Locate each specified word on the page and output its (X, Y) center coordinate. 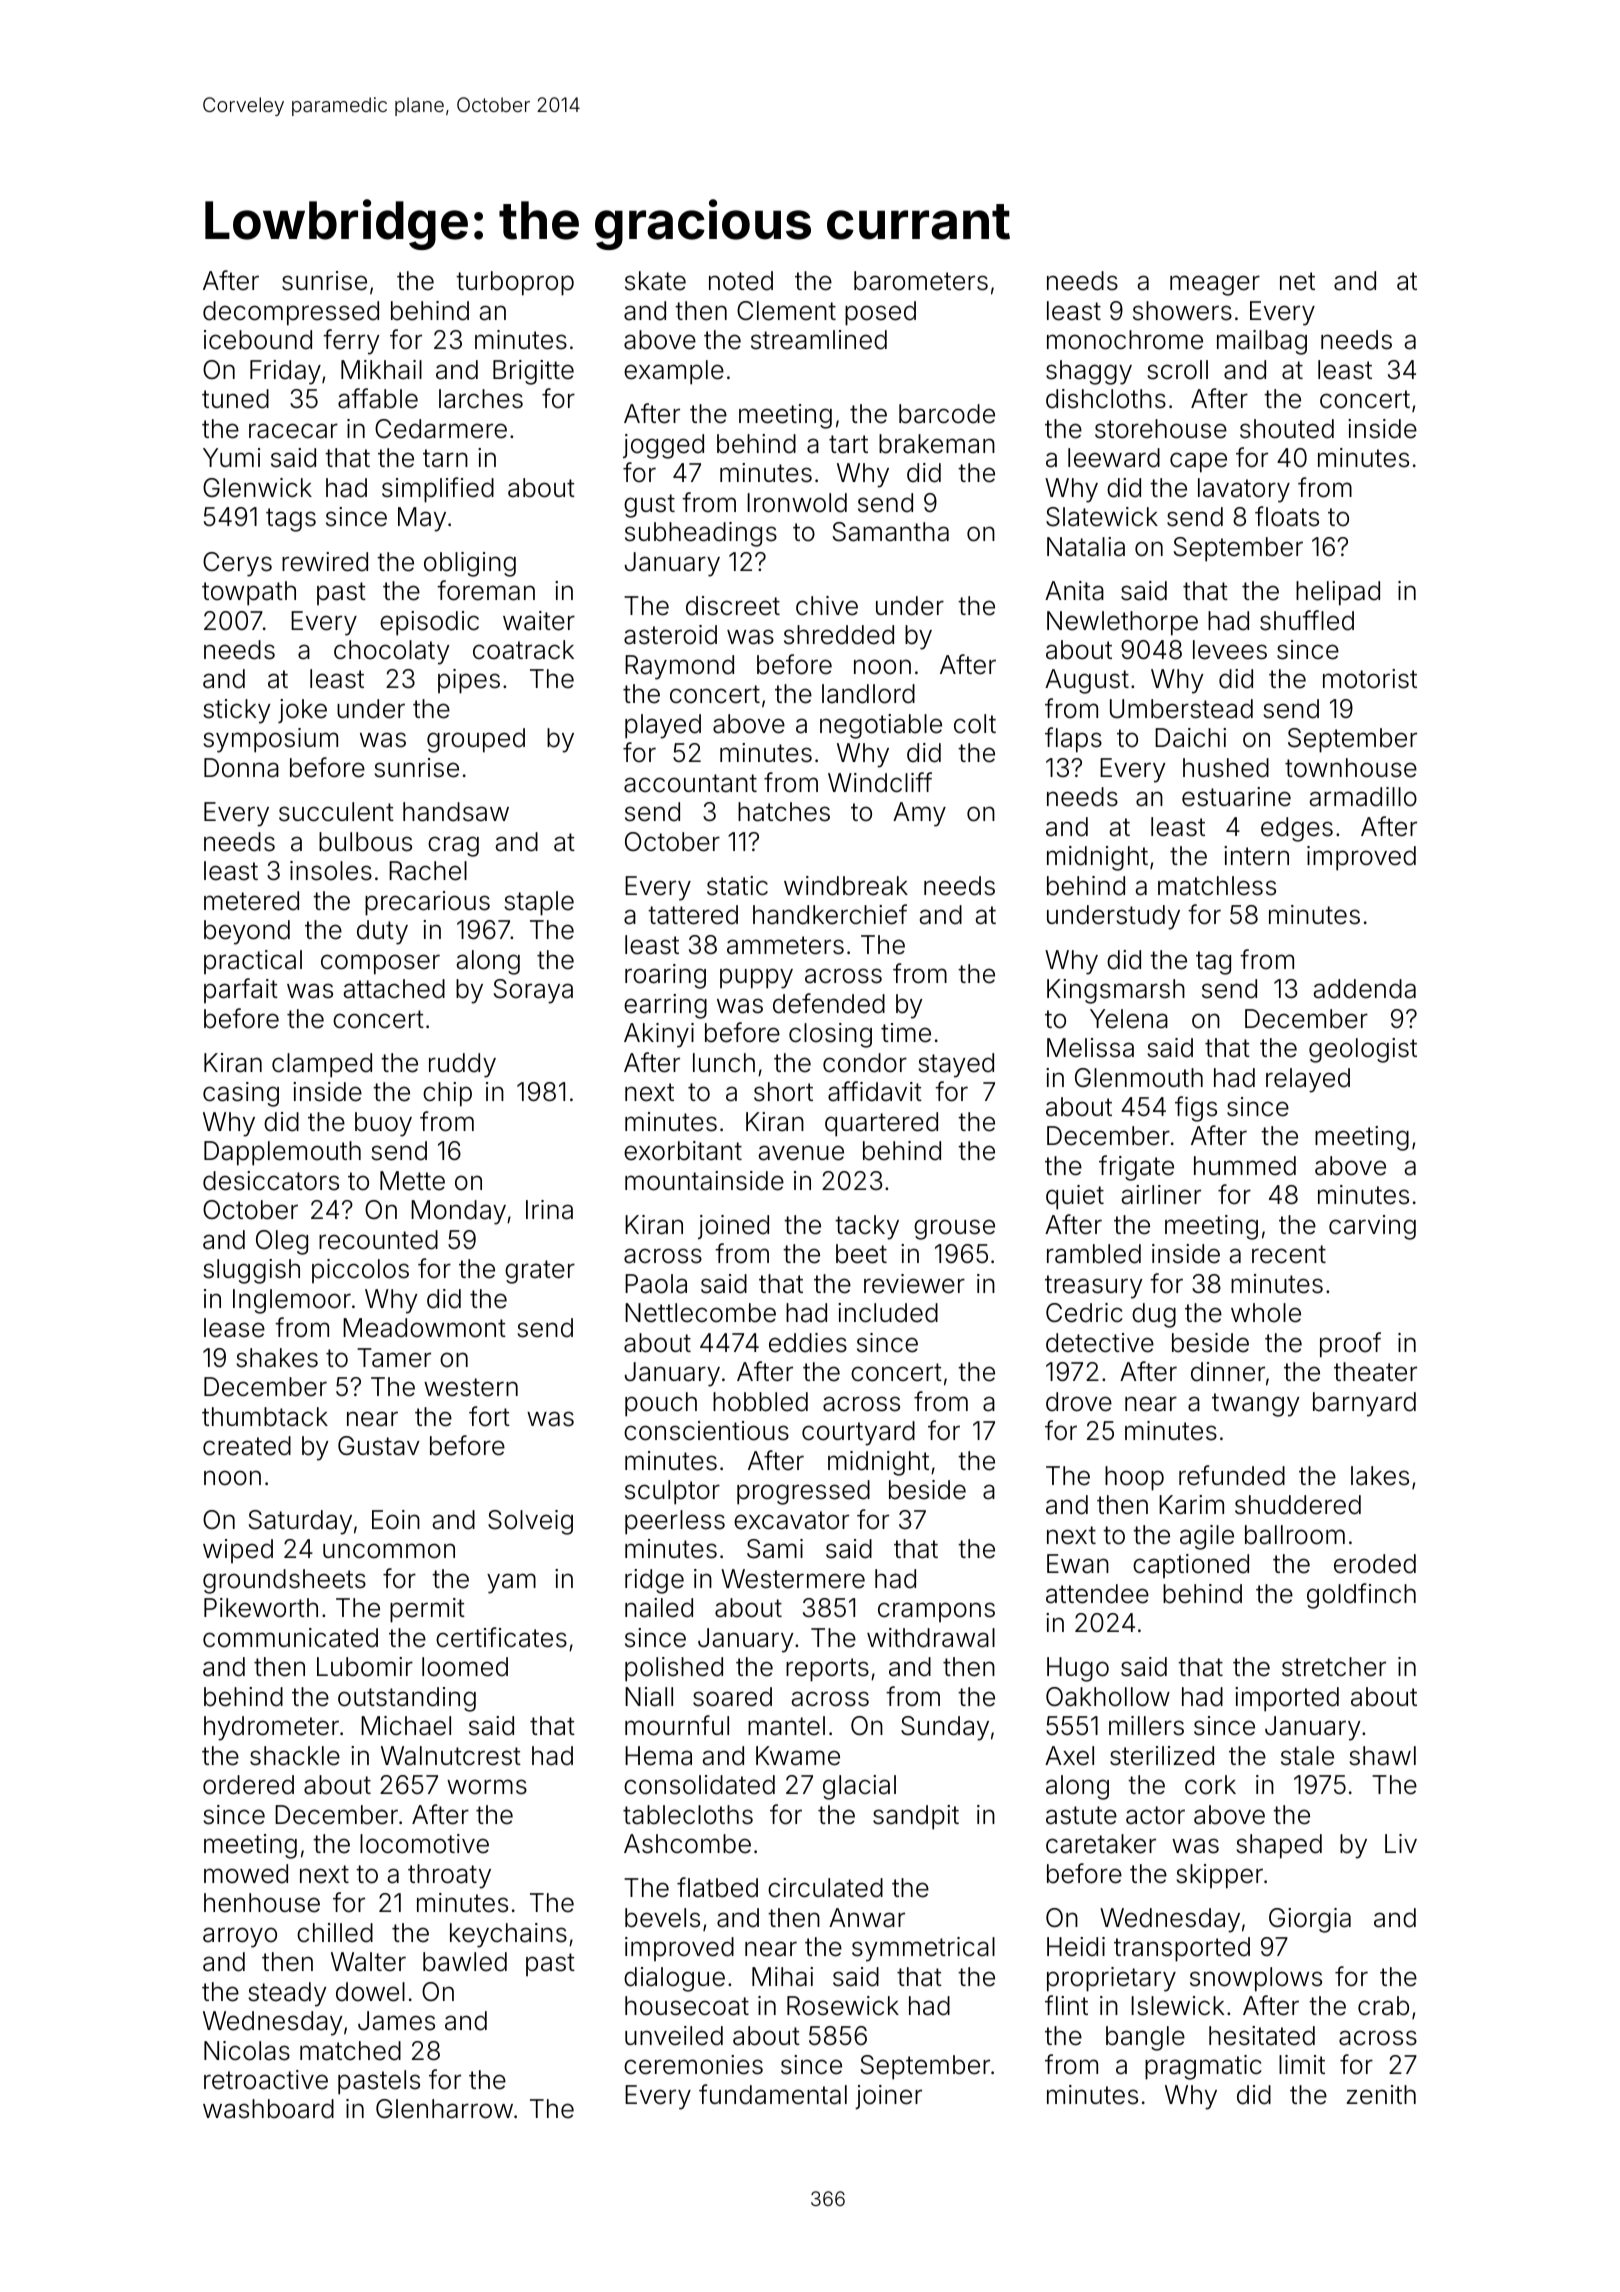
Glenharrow (444, 2109)
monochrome (1125, 340)
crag (453, 846)
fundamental (773, 2094)
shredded (839, 635)
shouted (1287, 429)
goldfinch (1361, 1596)
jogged (663, 446)
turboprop (515, 283)
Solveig (530, 1522)
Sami (775, 1549)
